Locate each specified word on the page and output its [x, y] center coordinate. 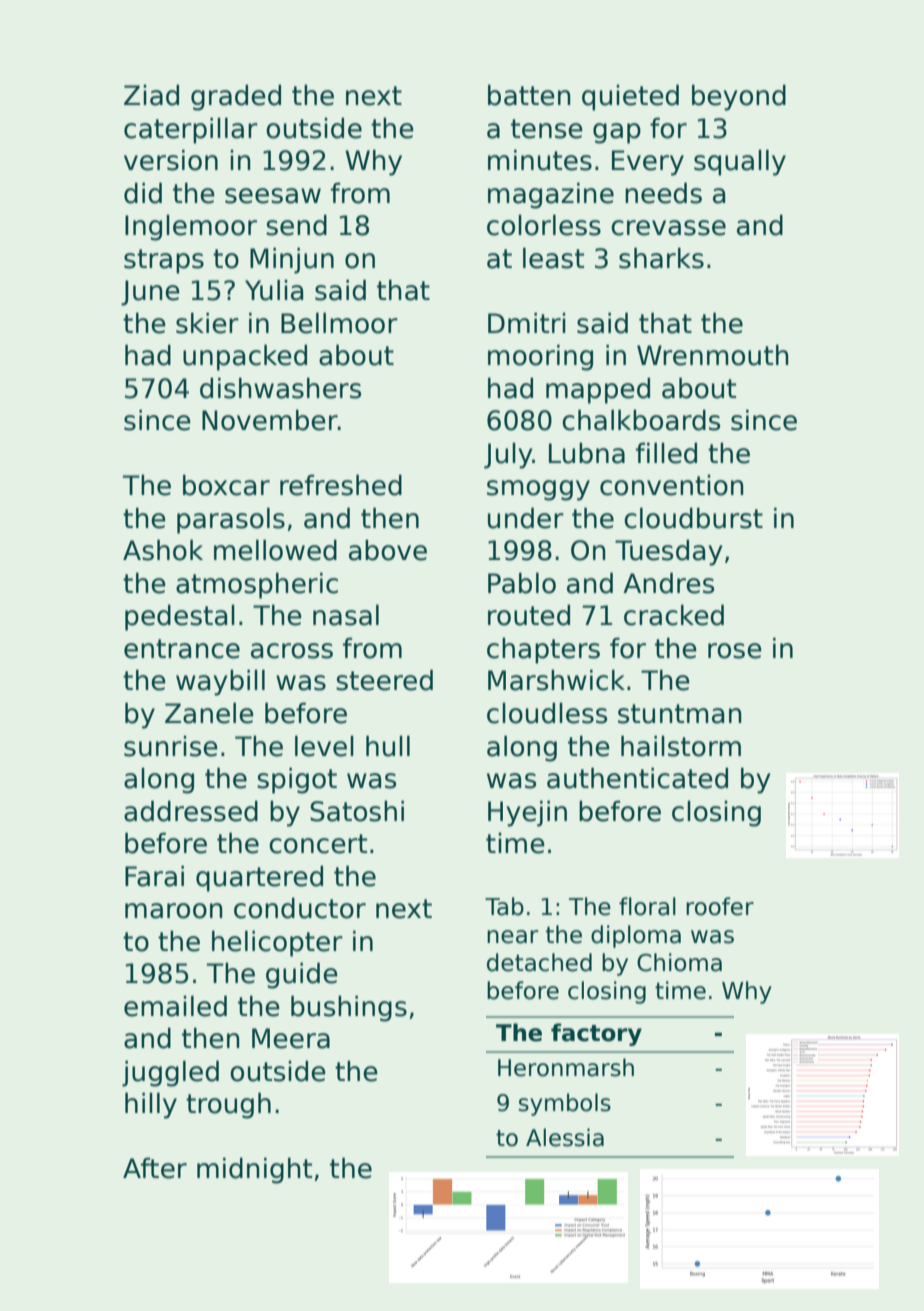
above [388, 550]
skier [207, 323]
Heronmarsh [566, 1067]
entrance [182, 649]
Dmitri [527, 322]
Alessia [565, 1137]
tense [547, 129]
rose [735, 651]
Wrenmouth [713, 355]
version [171, 160]
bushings [349, 1008]
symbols [565, 1104]
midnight [254, 1170]
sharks [661, 258]
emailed [175, 1006]
